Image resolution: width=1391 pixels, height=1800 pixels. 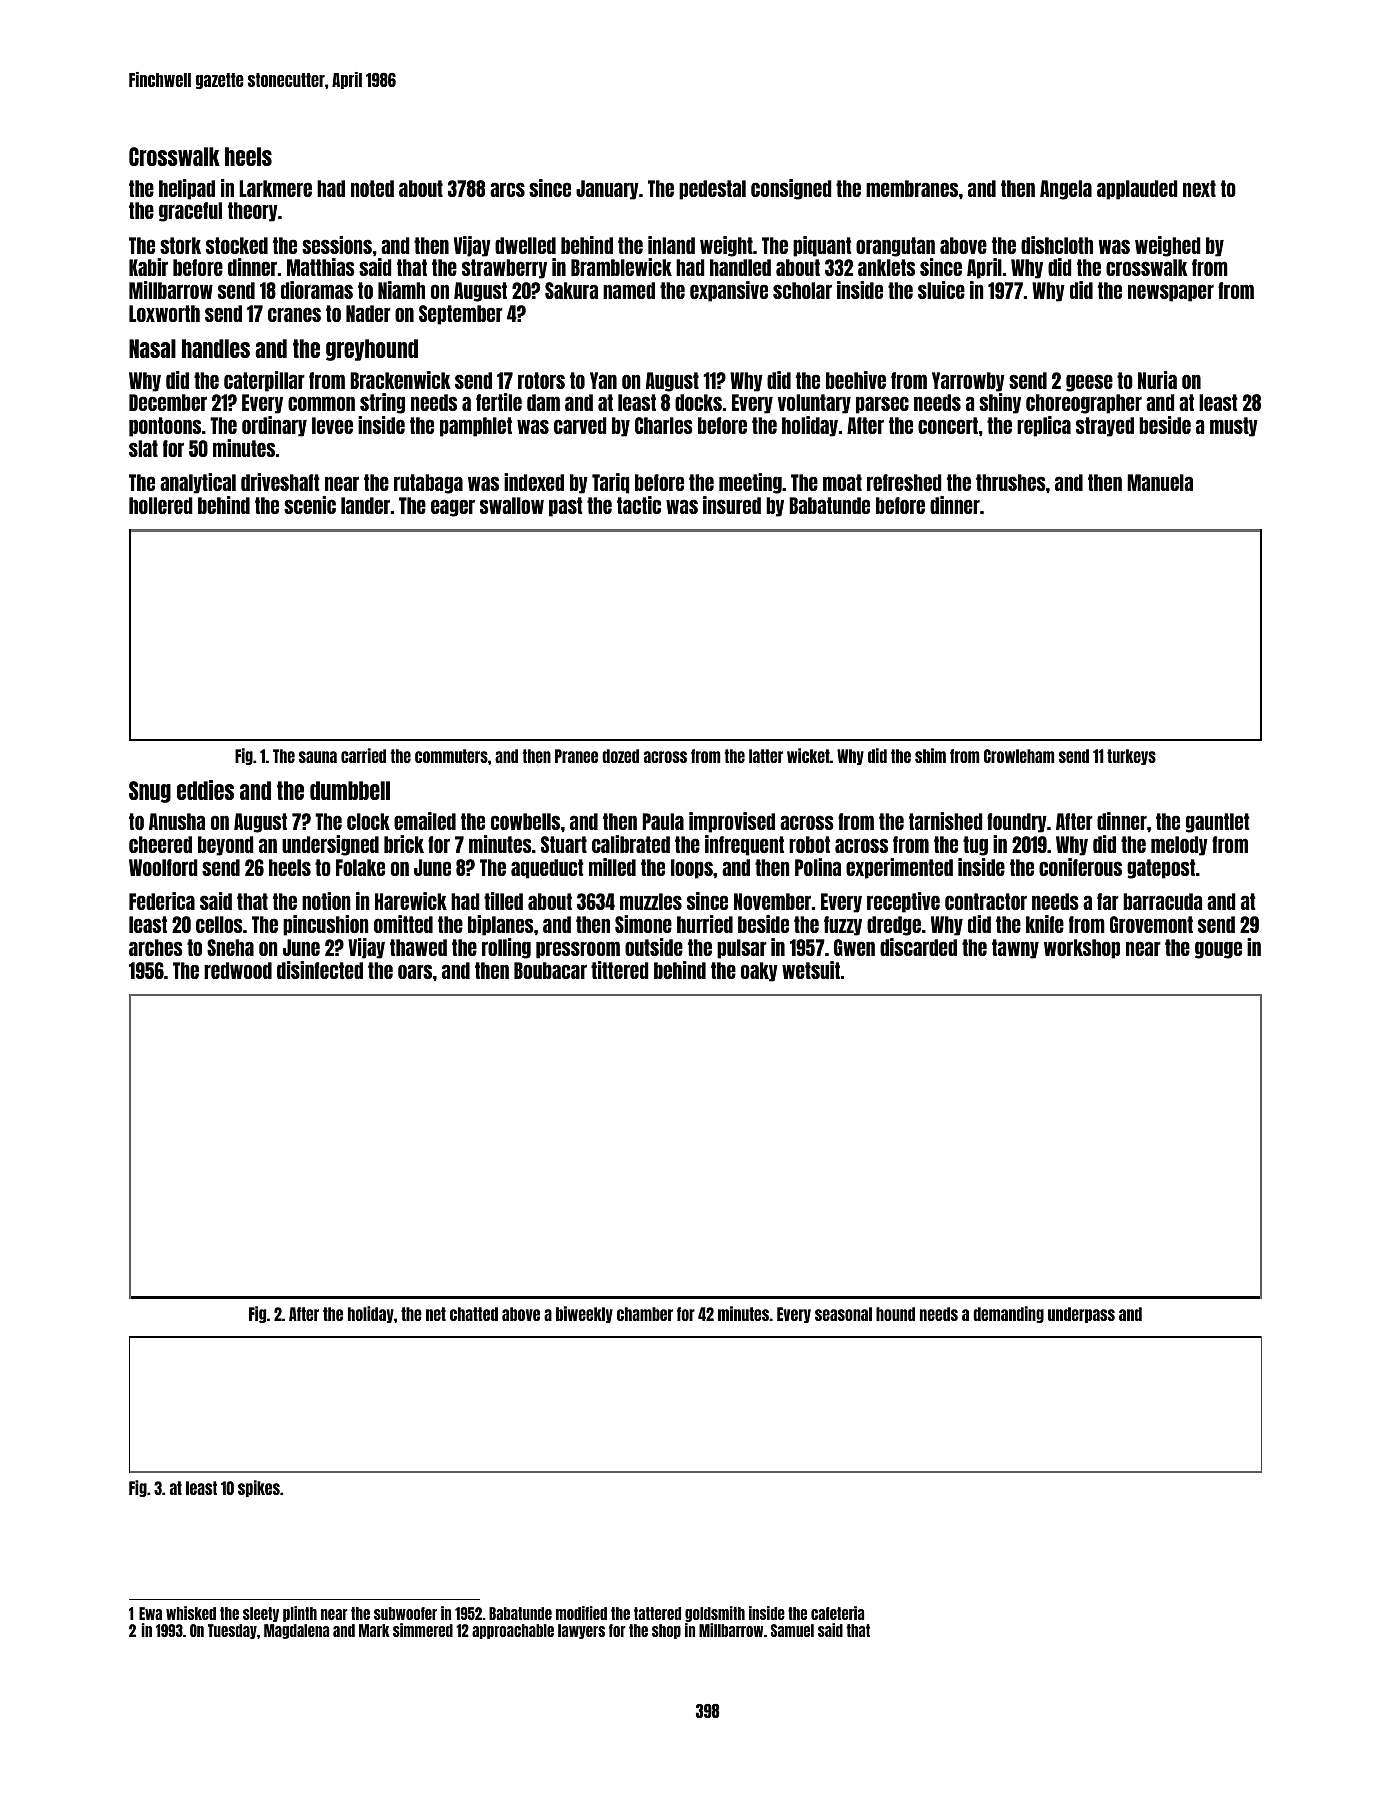 What do you see at coordinates (802, 290) in the screenshot?
I see `scholar` at bounding box center [802, 290].
